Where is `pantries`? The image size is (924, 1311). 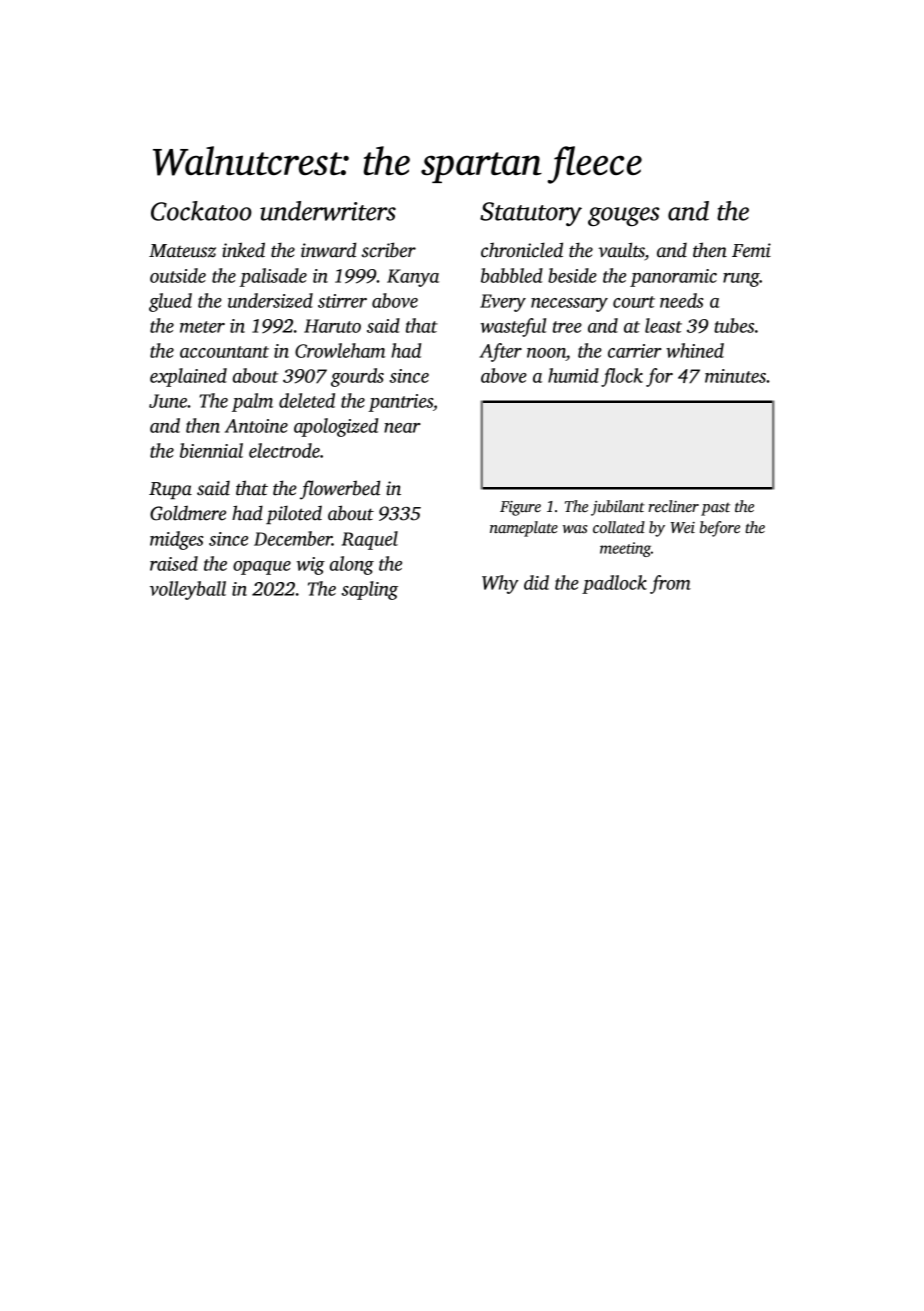 pantries is located at coordinates (400, 403).
